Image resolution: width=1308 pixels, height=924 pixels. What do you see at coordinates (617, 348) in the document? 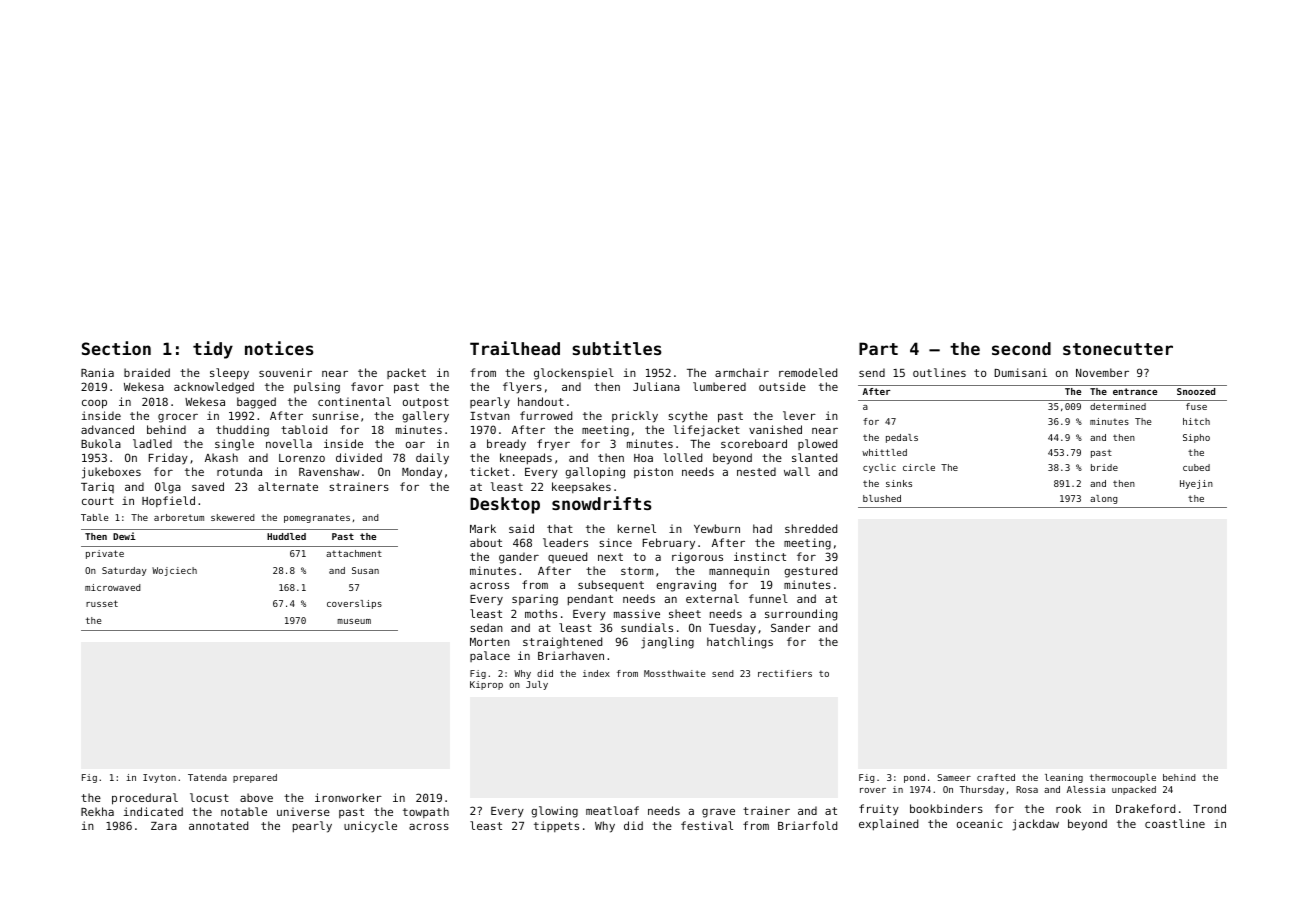
I see `subtitles` at bounding box center [617, 348].
